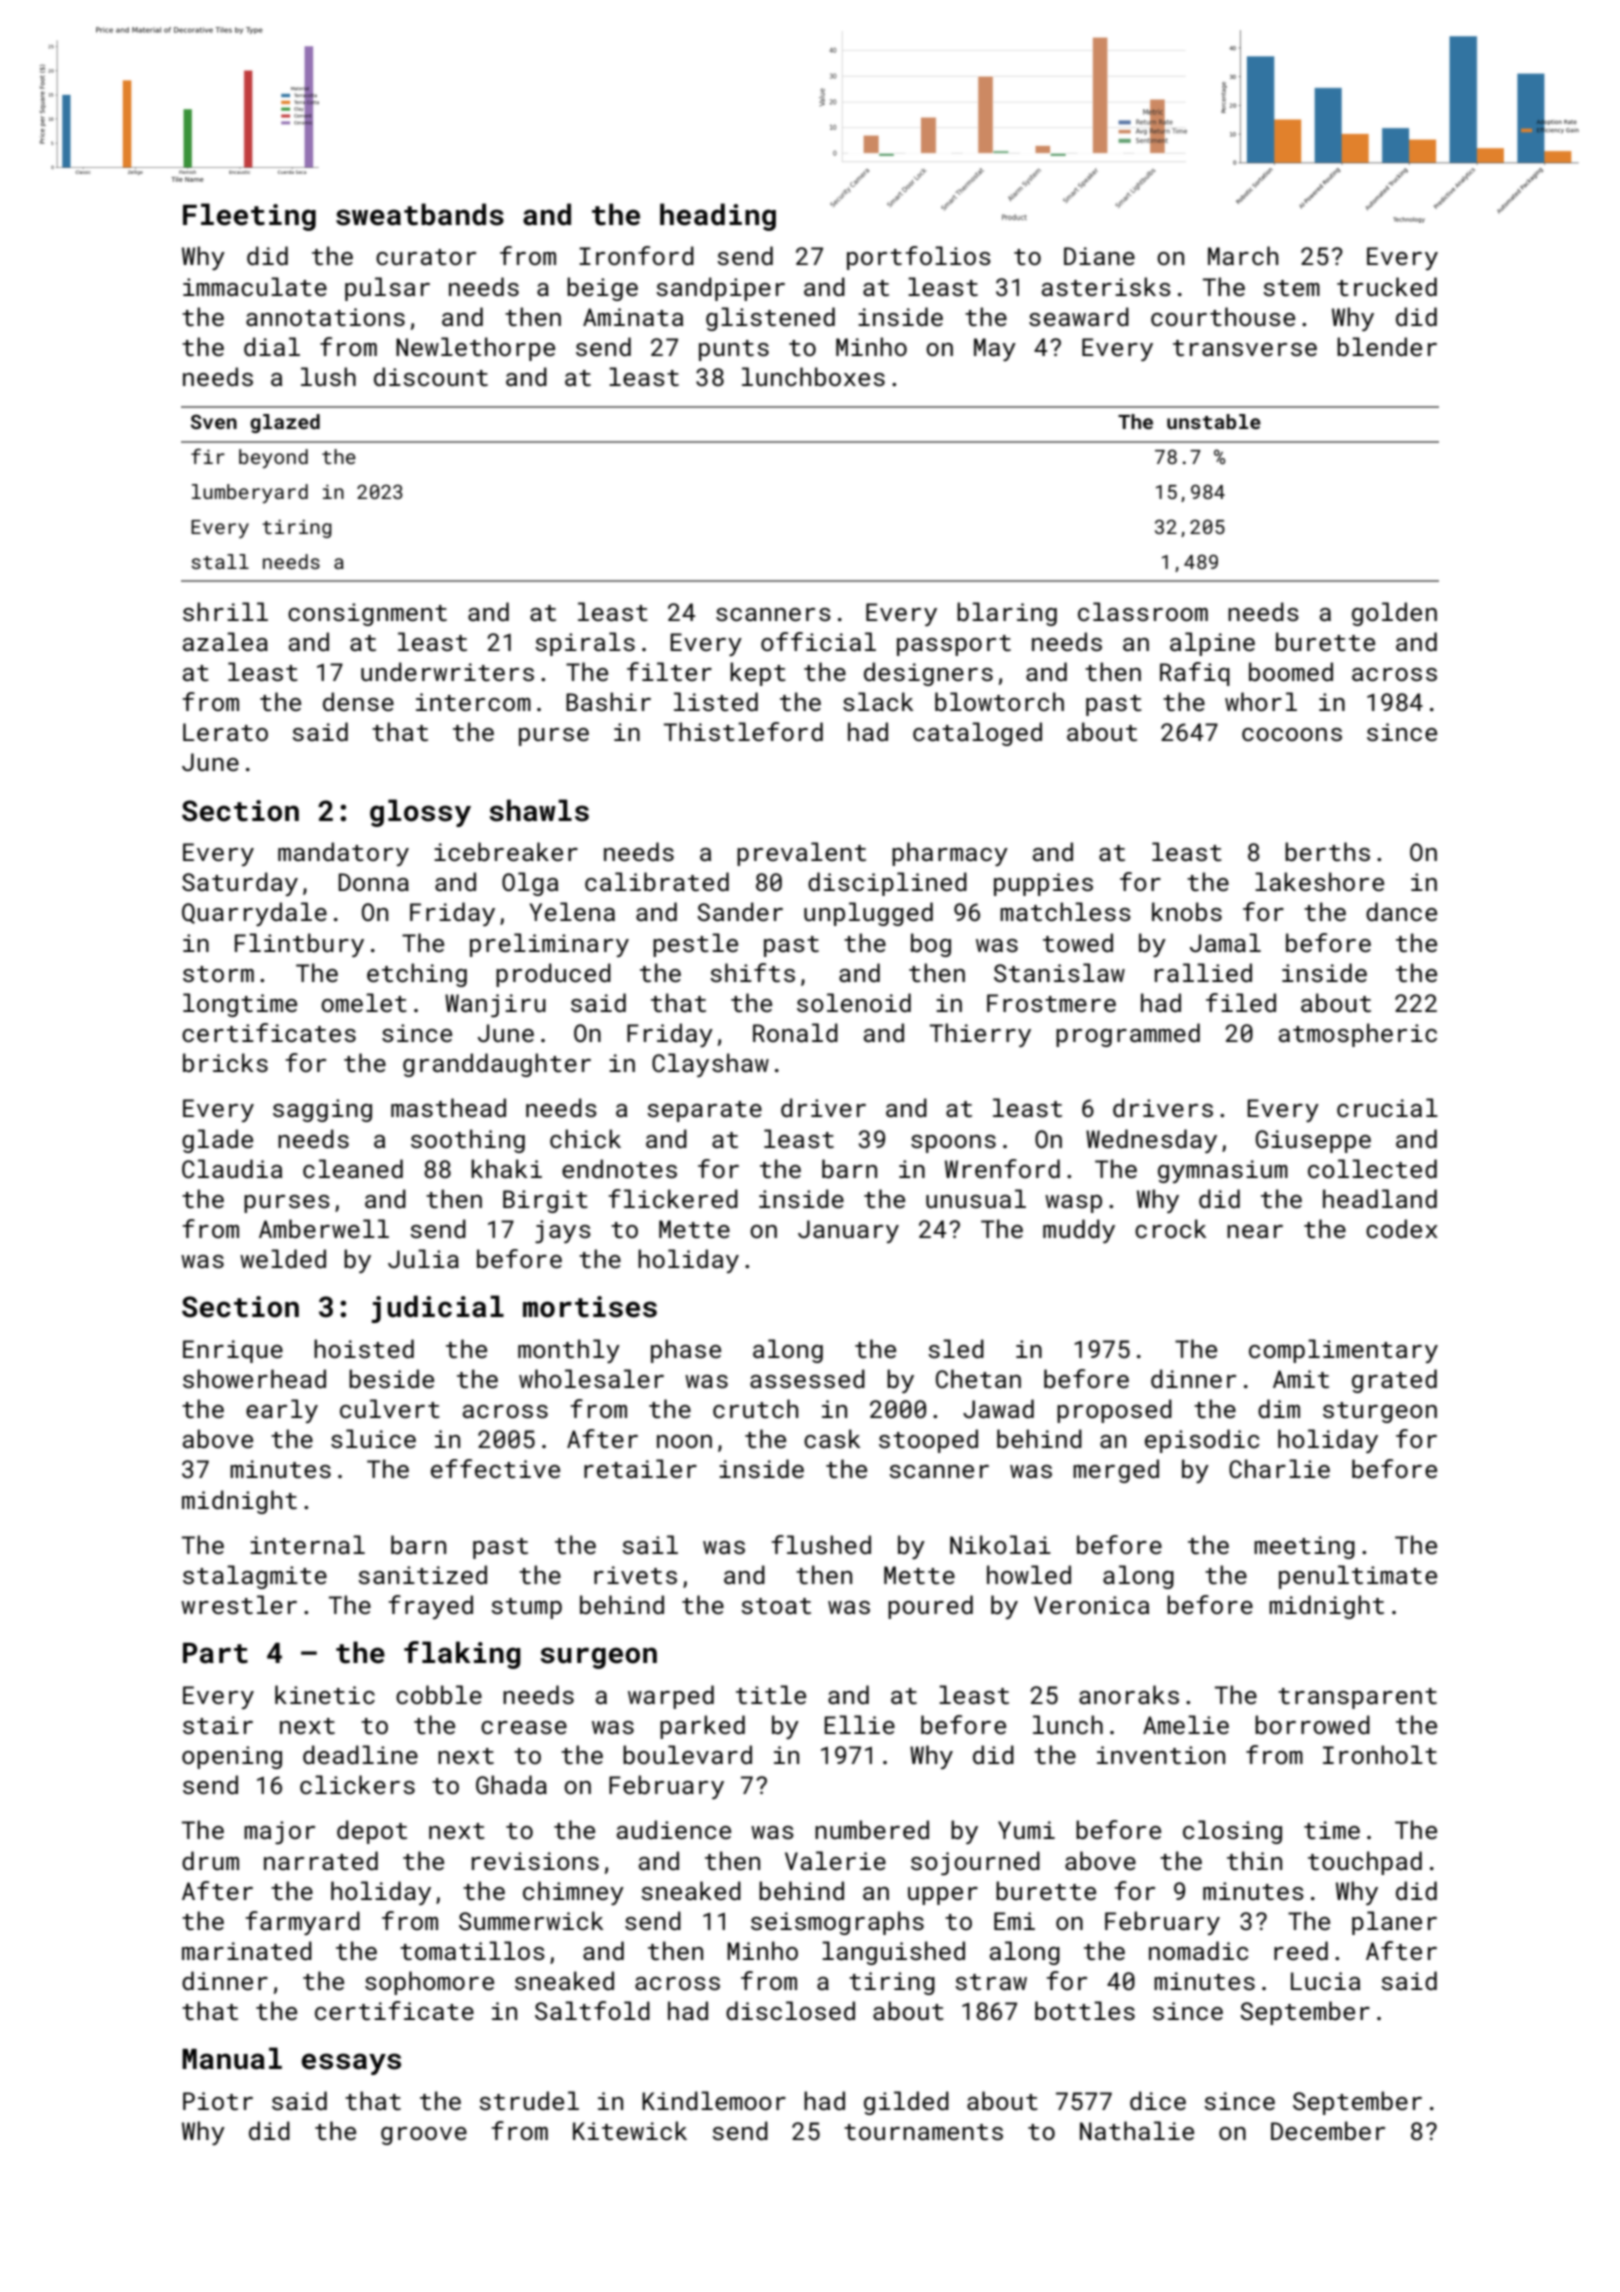  I want to click on collected, so click(1372, 1168).
